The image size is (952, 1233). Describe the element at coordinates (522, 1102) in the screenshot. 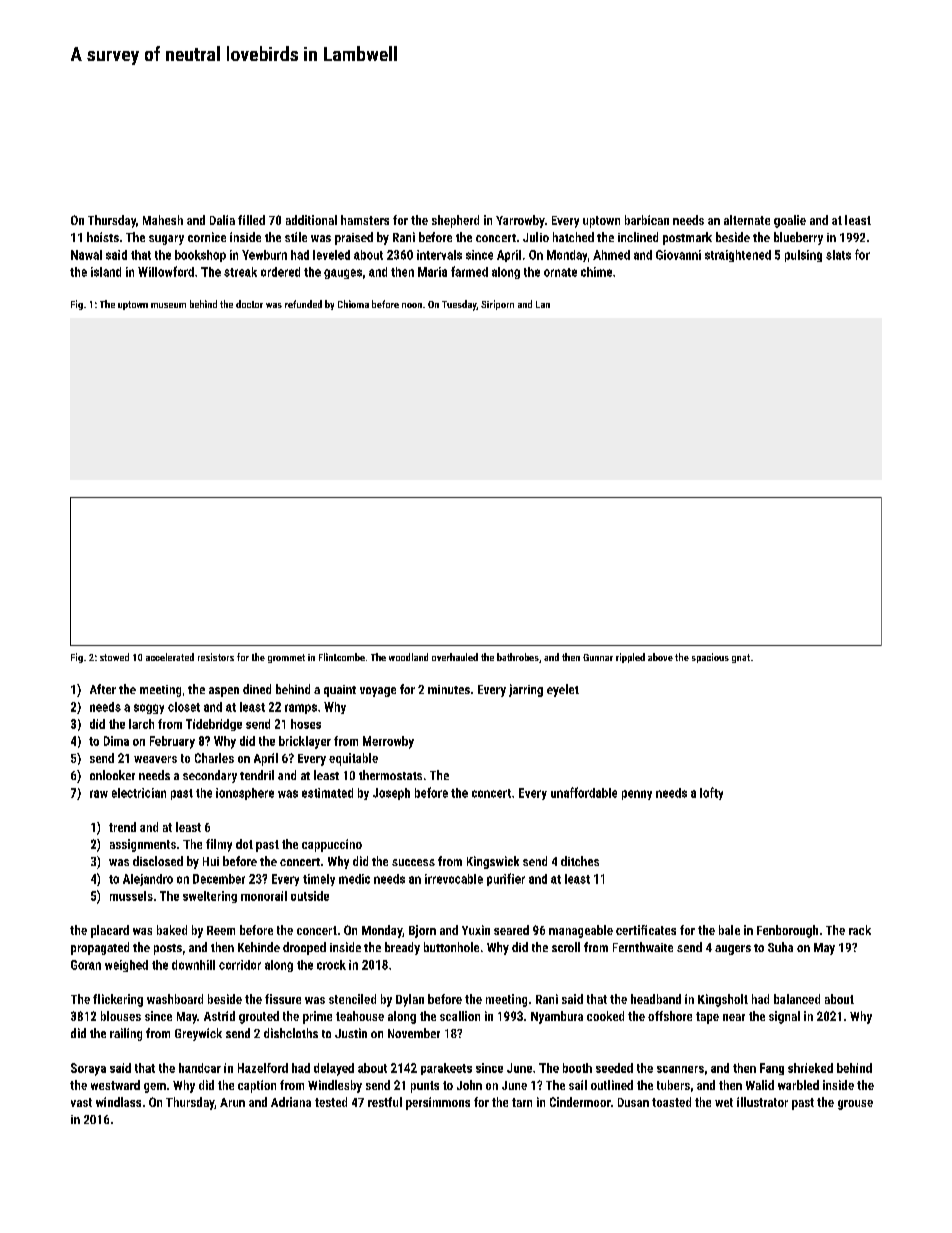

I see `tarn` at that location.
